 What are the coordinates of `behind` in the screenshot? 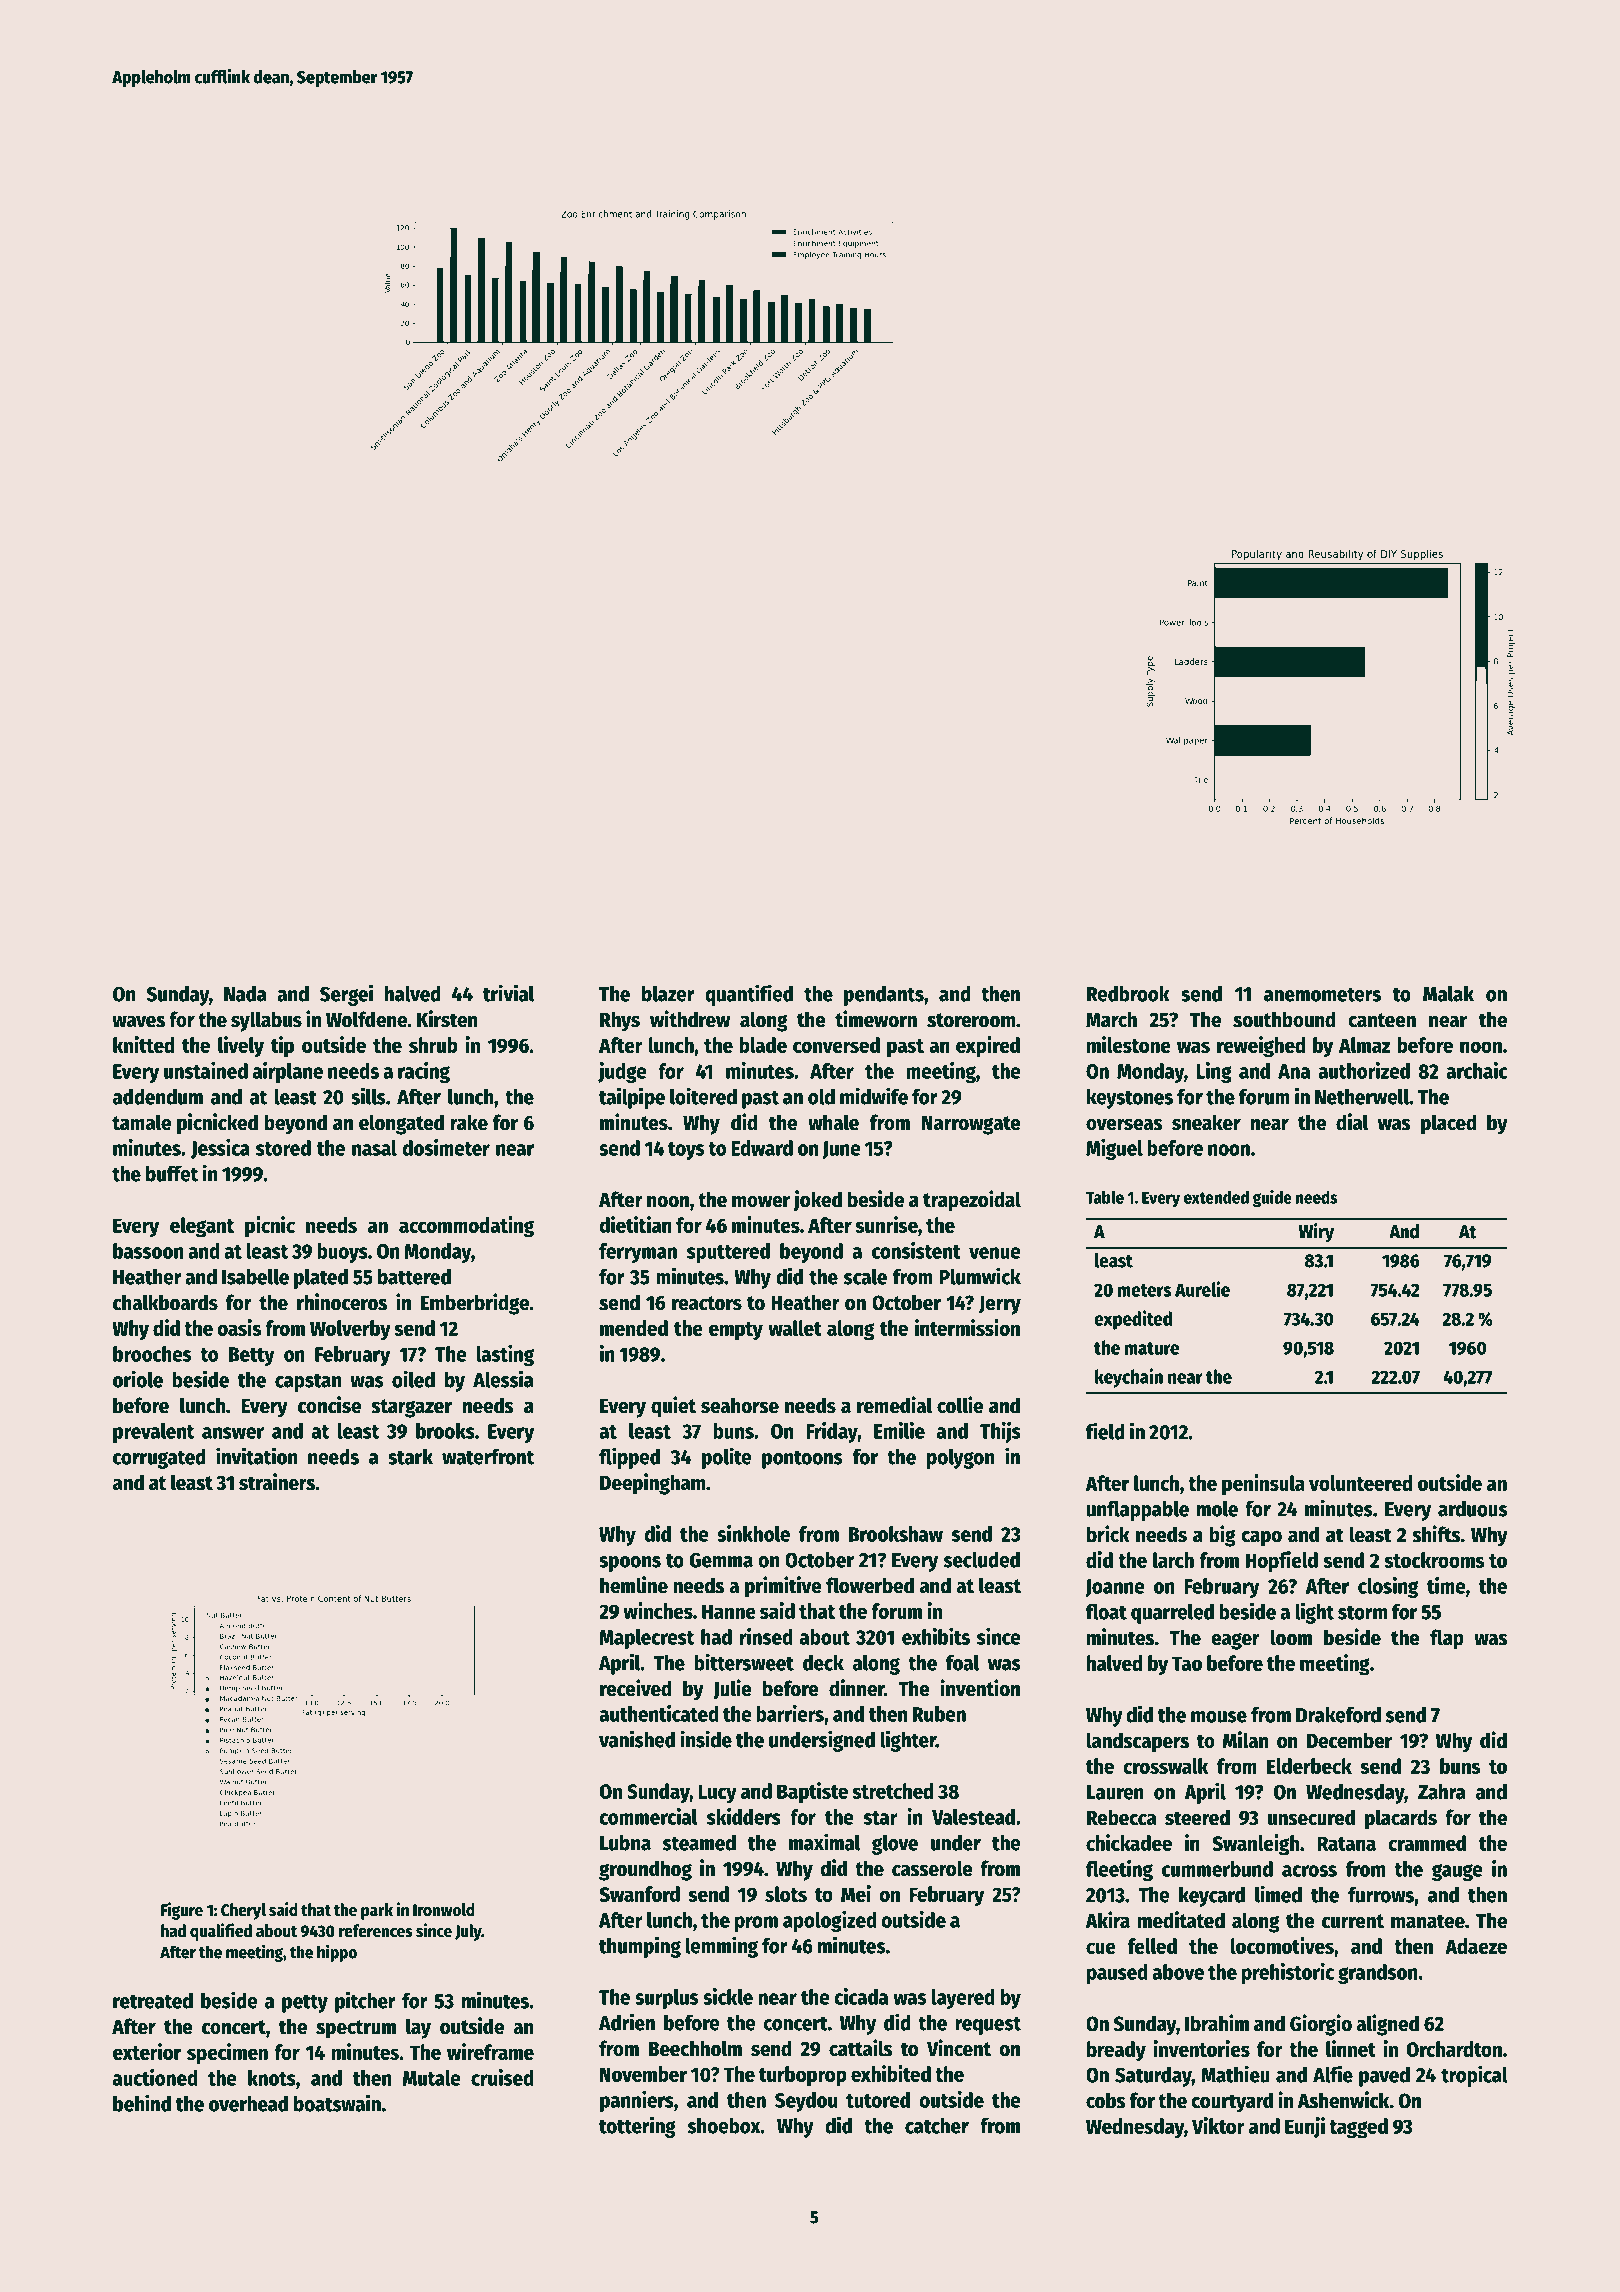 It's located at (142, 2103).
